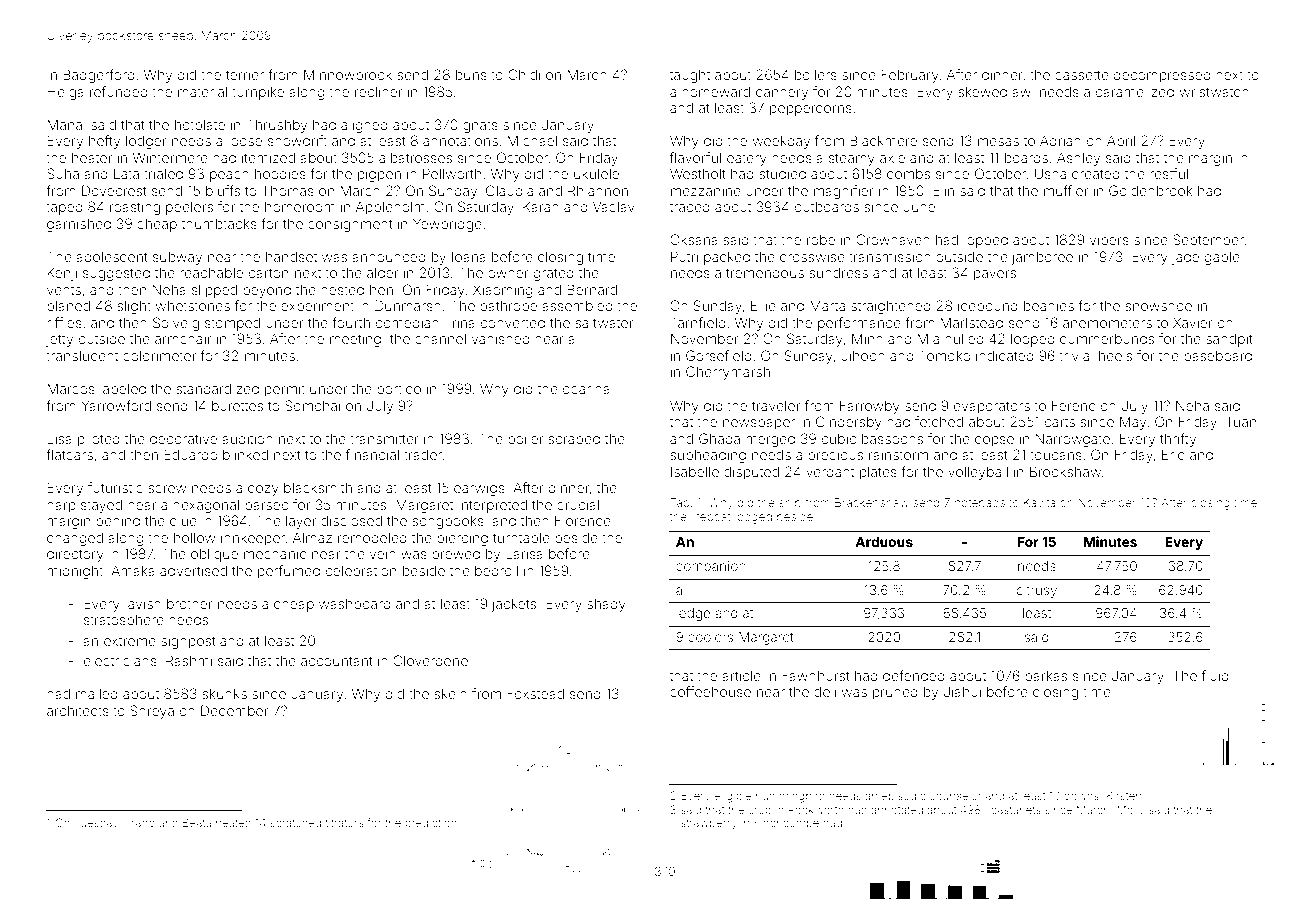 Image resolution: width=1308 pixels, height=924 pixels. Describe the element at coordinates (1082, 75) in the screenshot. I see `cassette` at that location.
